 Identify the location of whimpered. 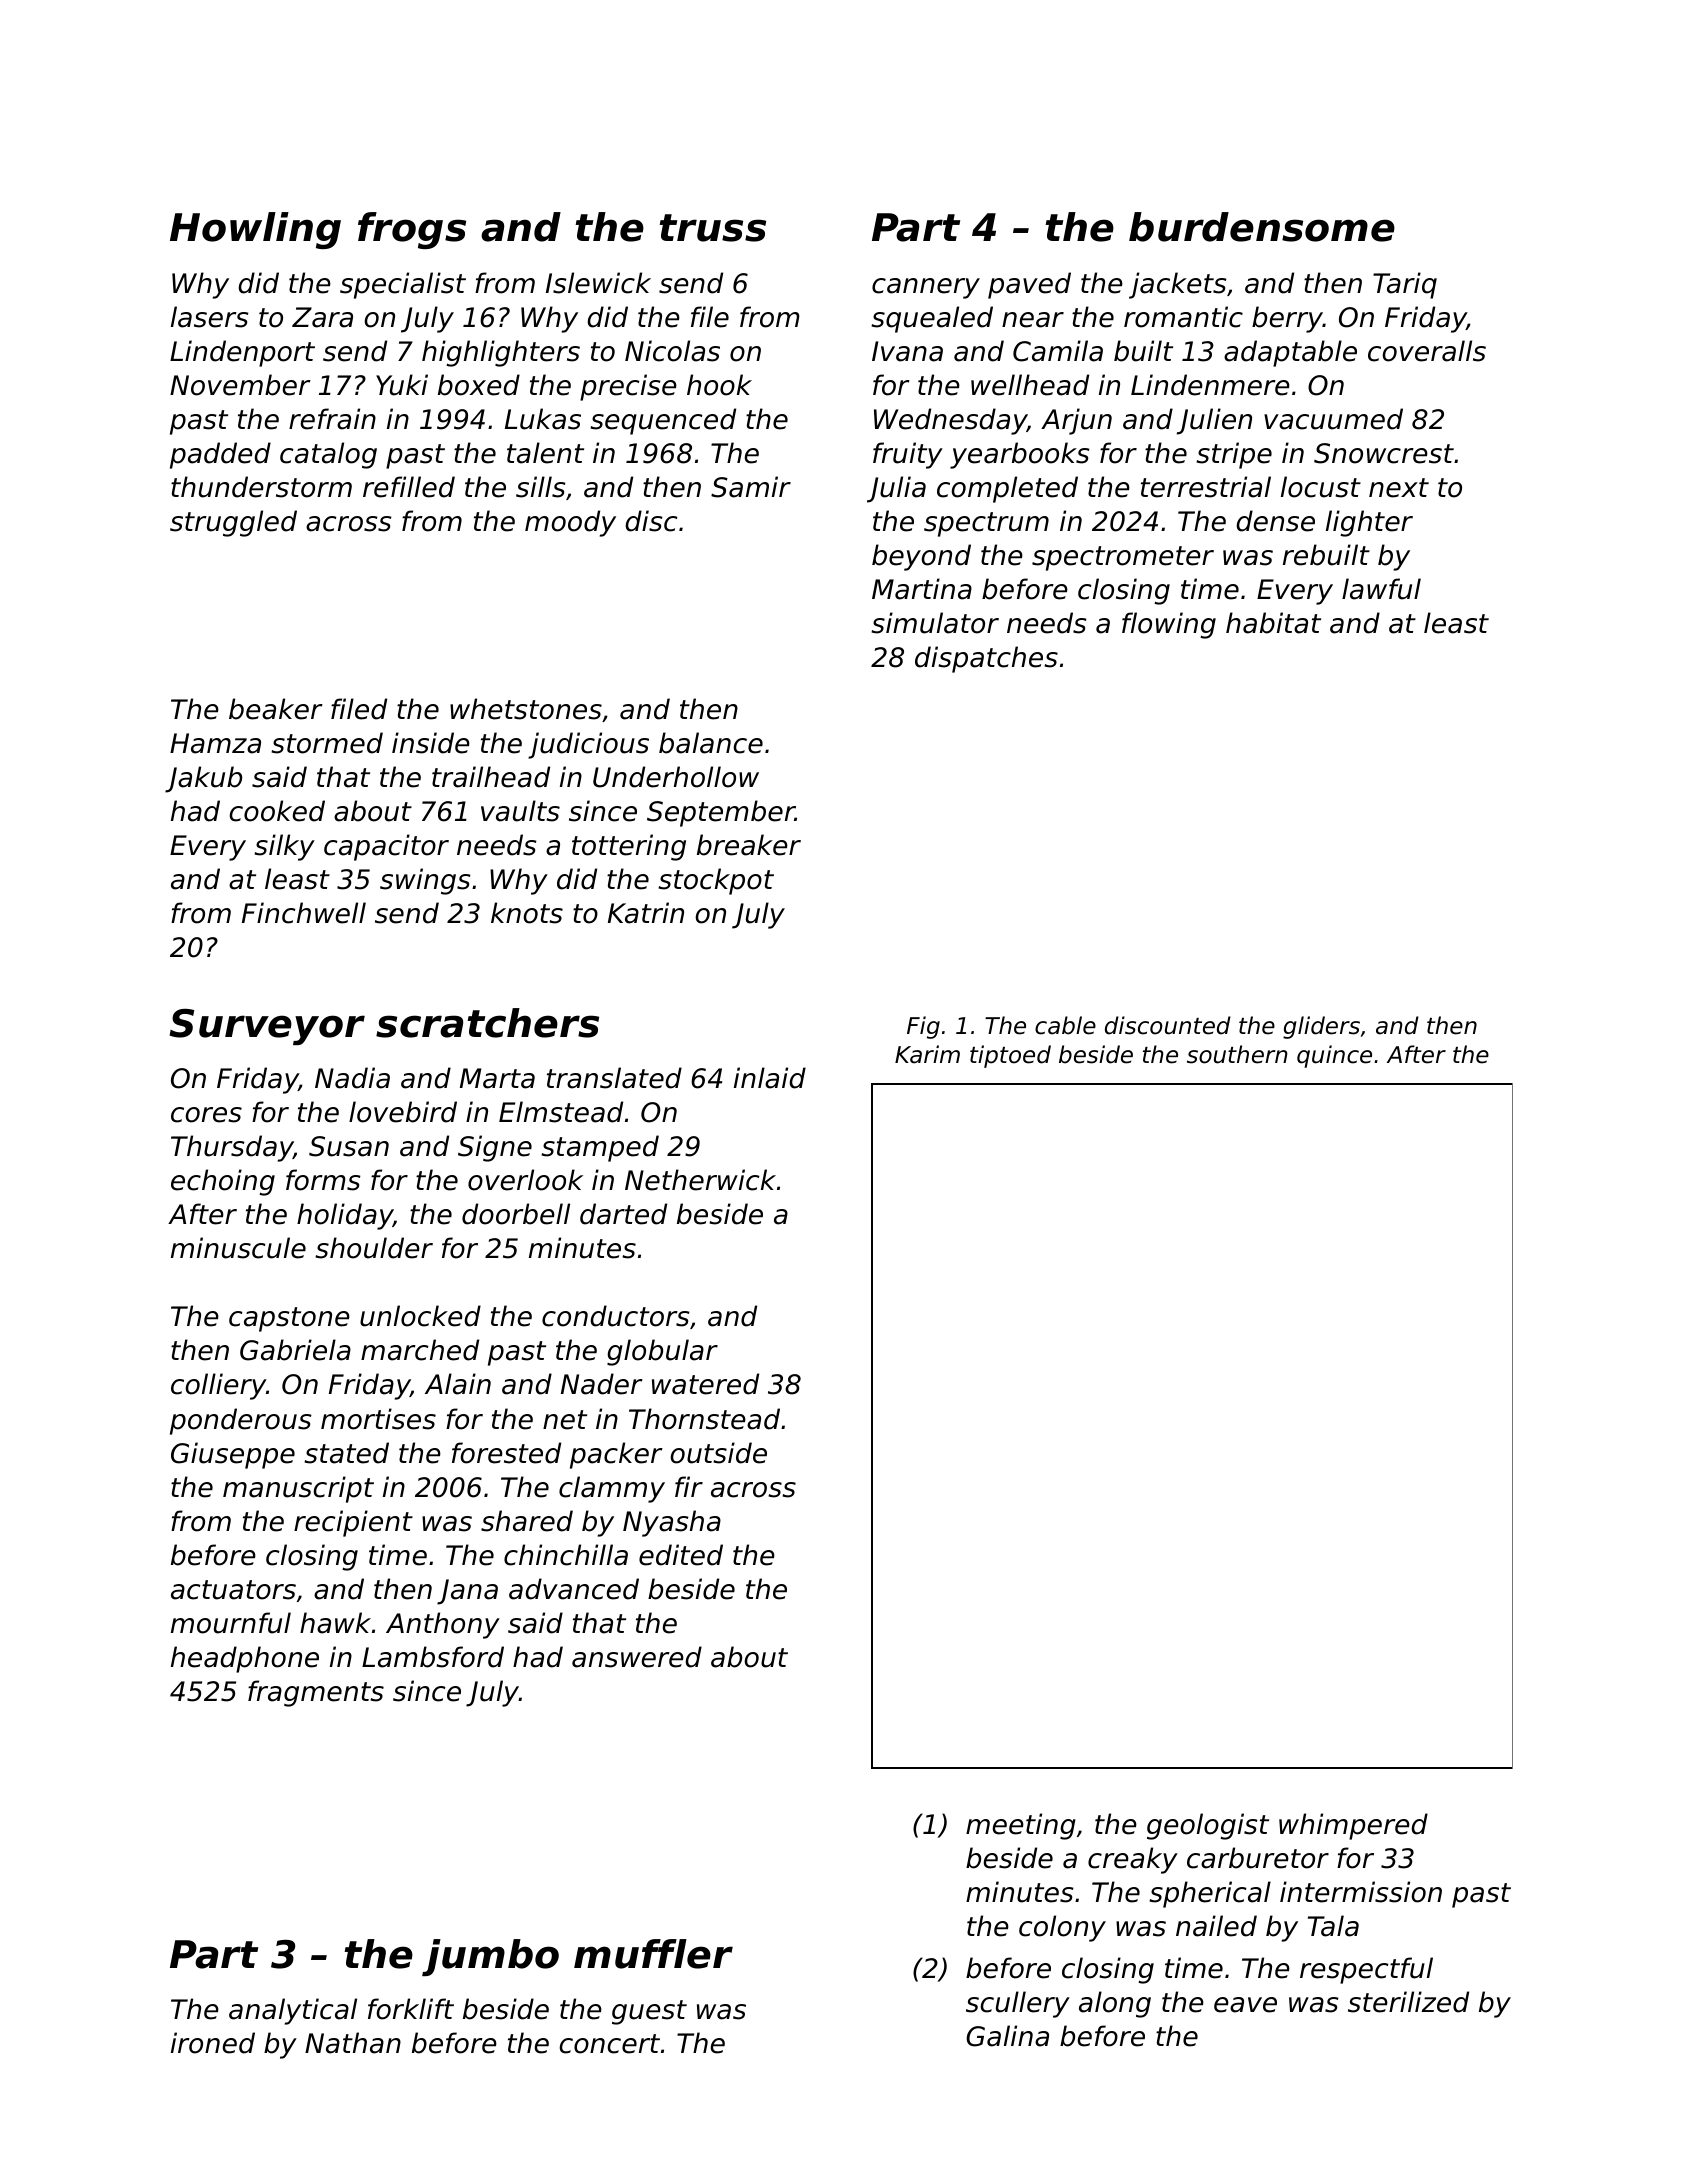
(1353, 1826).
